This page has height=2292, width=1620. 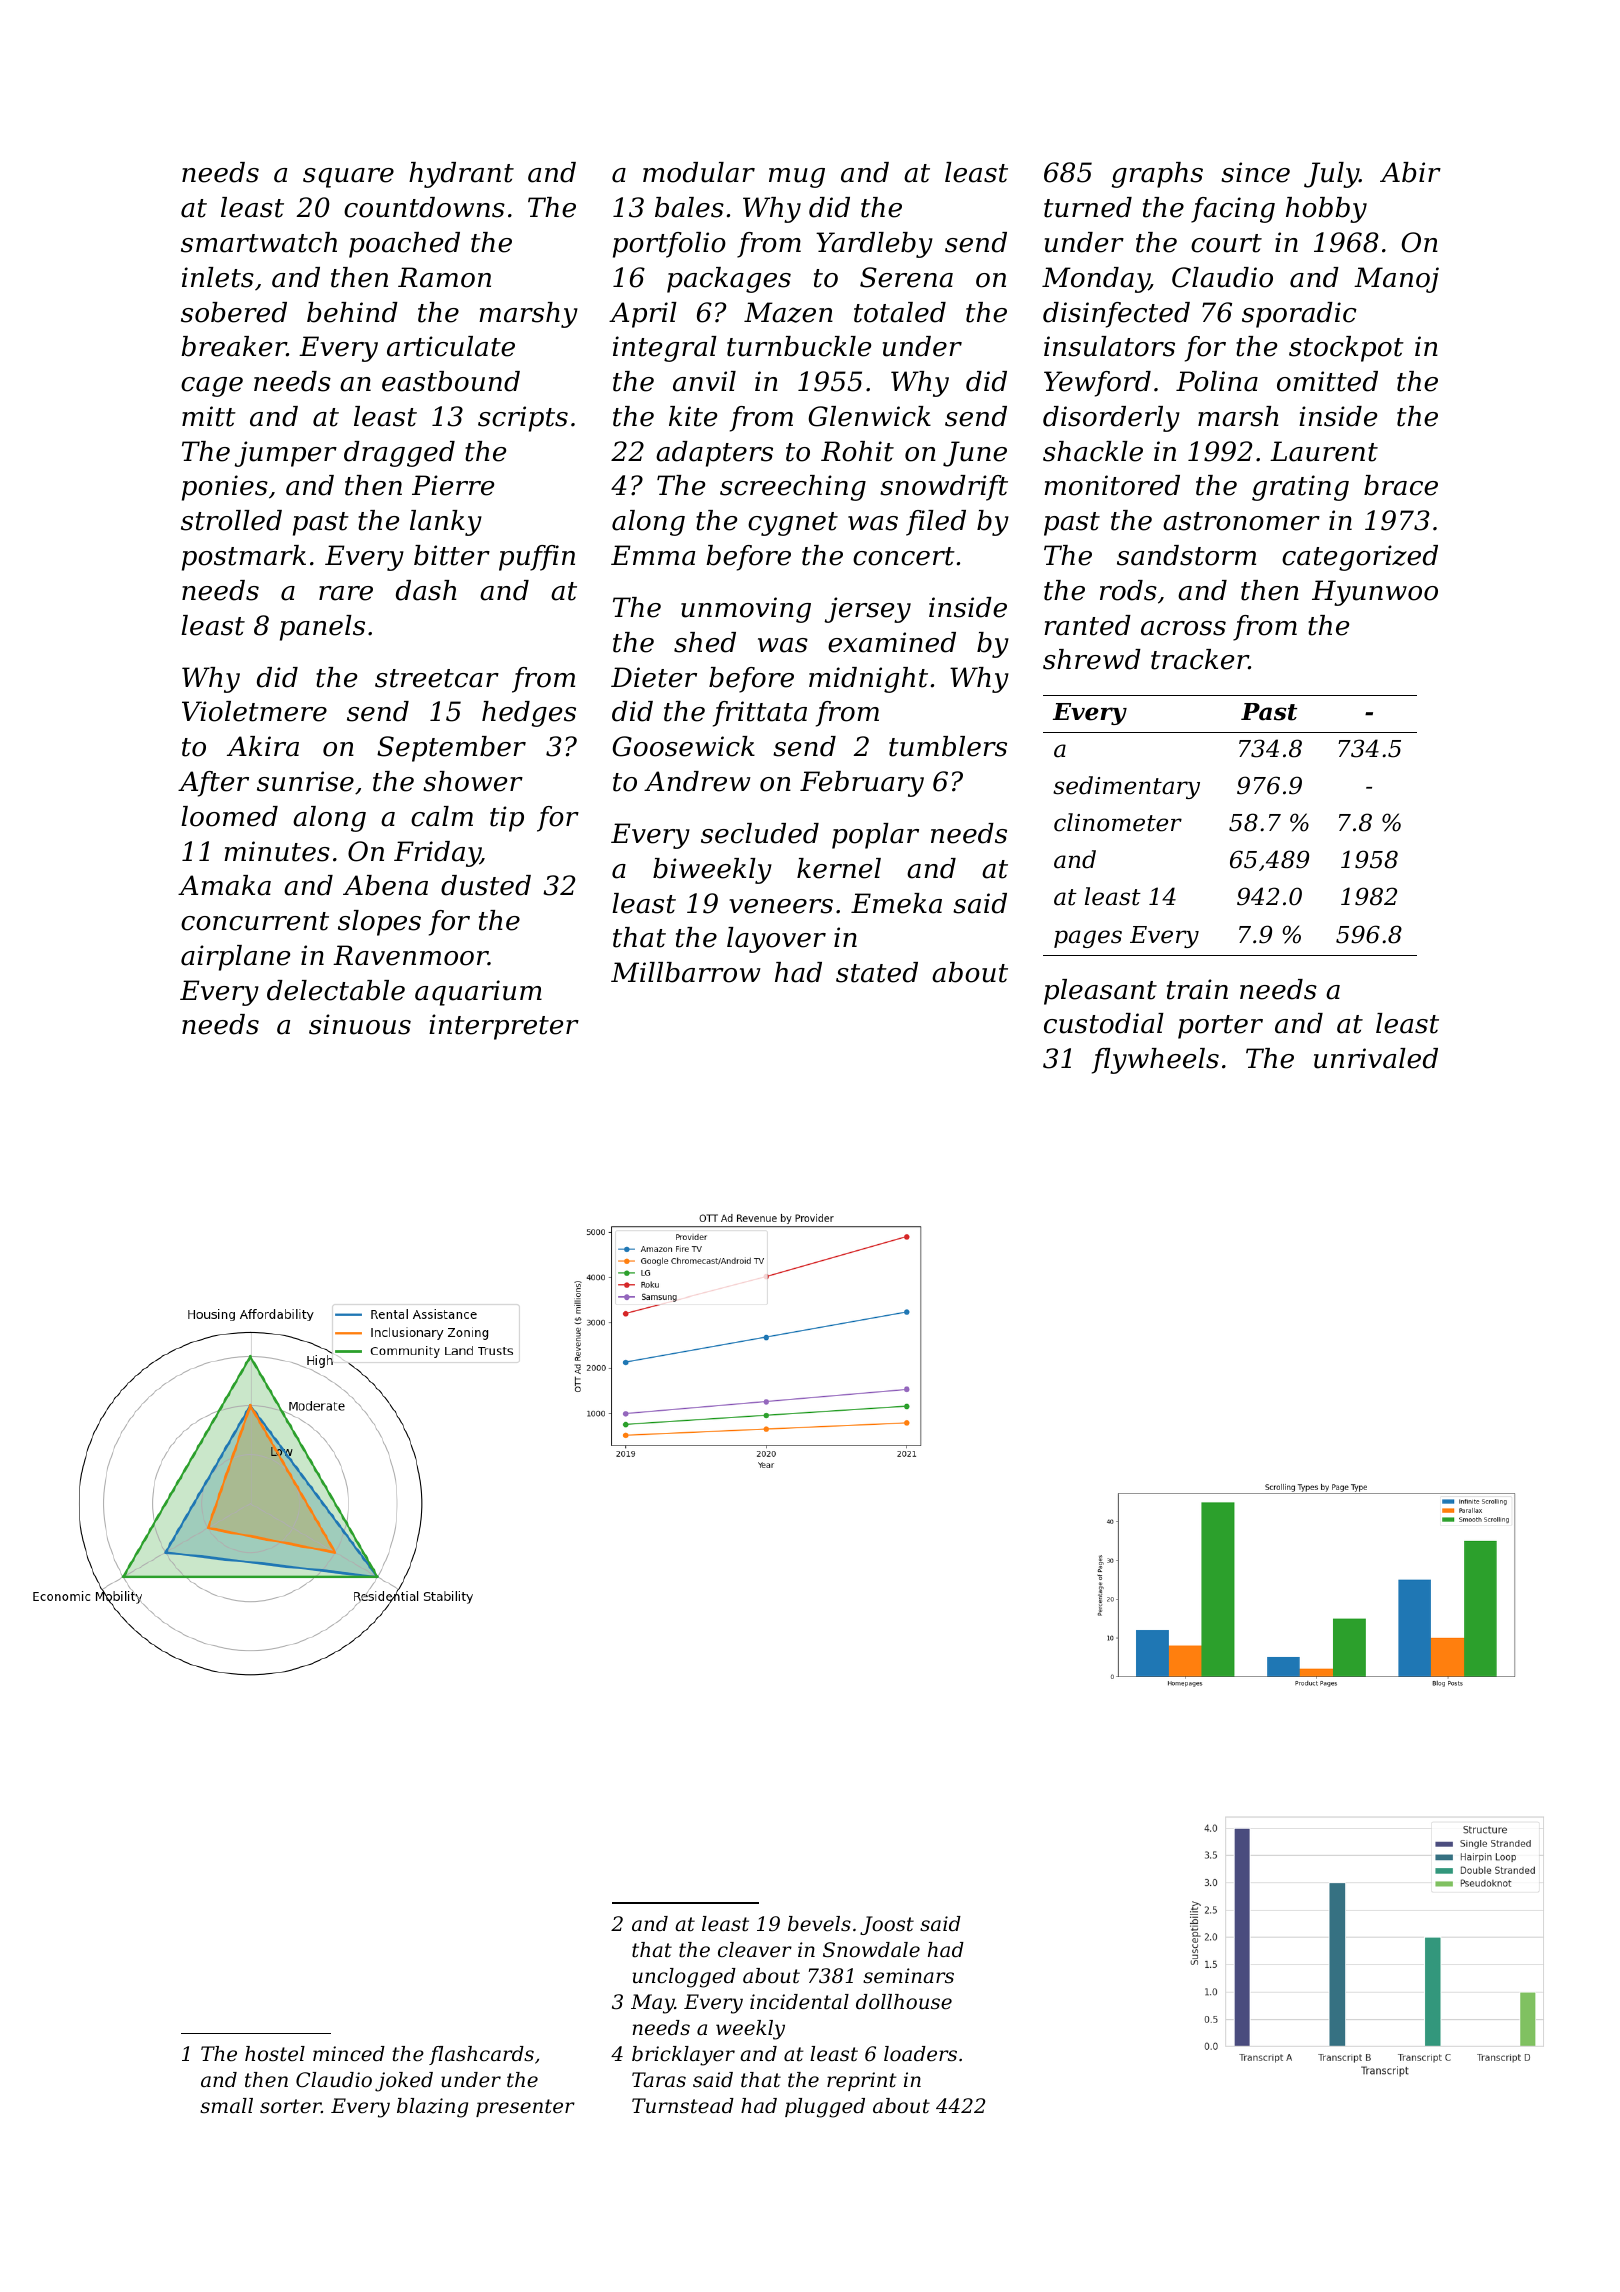 What do you see at coordinates (360, 1024) in the page?
I see `sinuous` at bounding box center [360, 1024].
